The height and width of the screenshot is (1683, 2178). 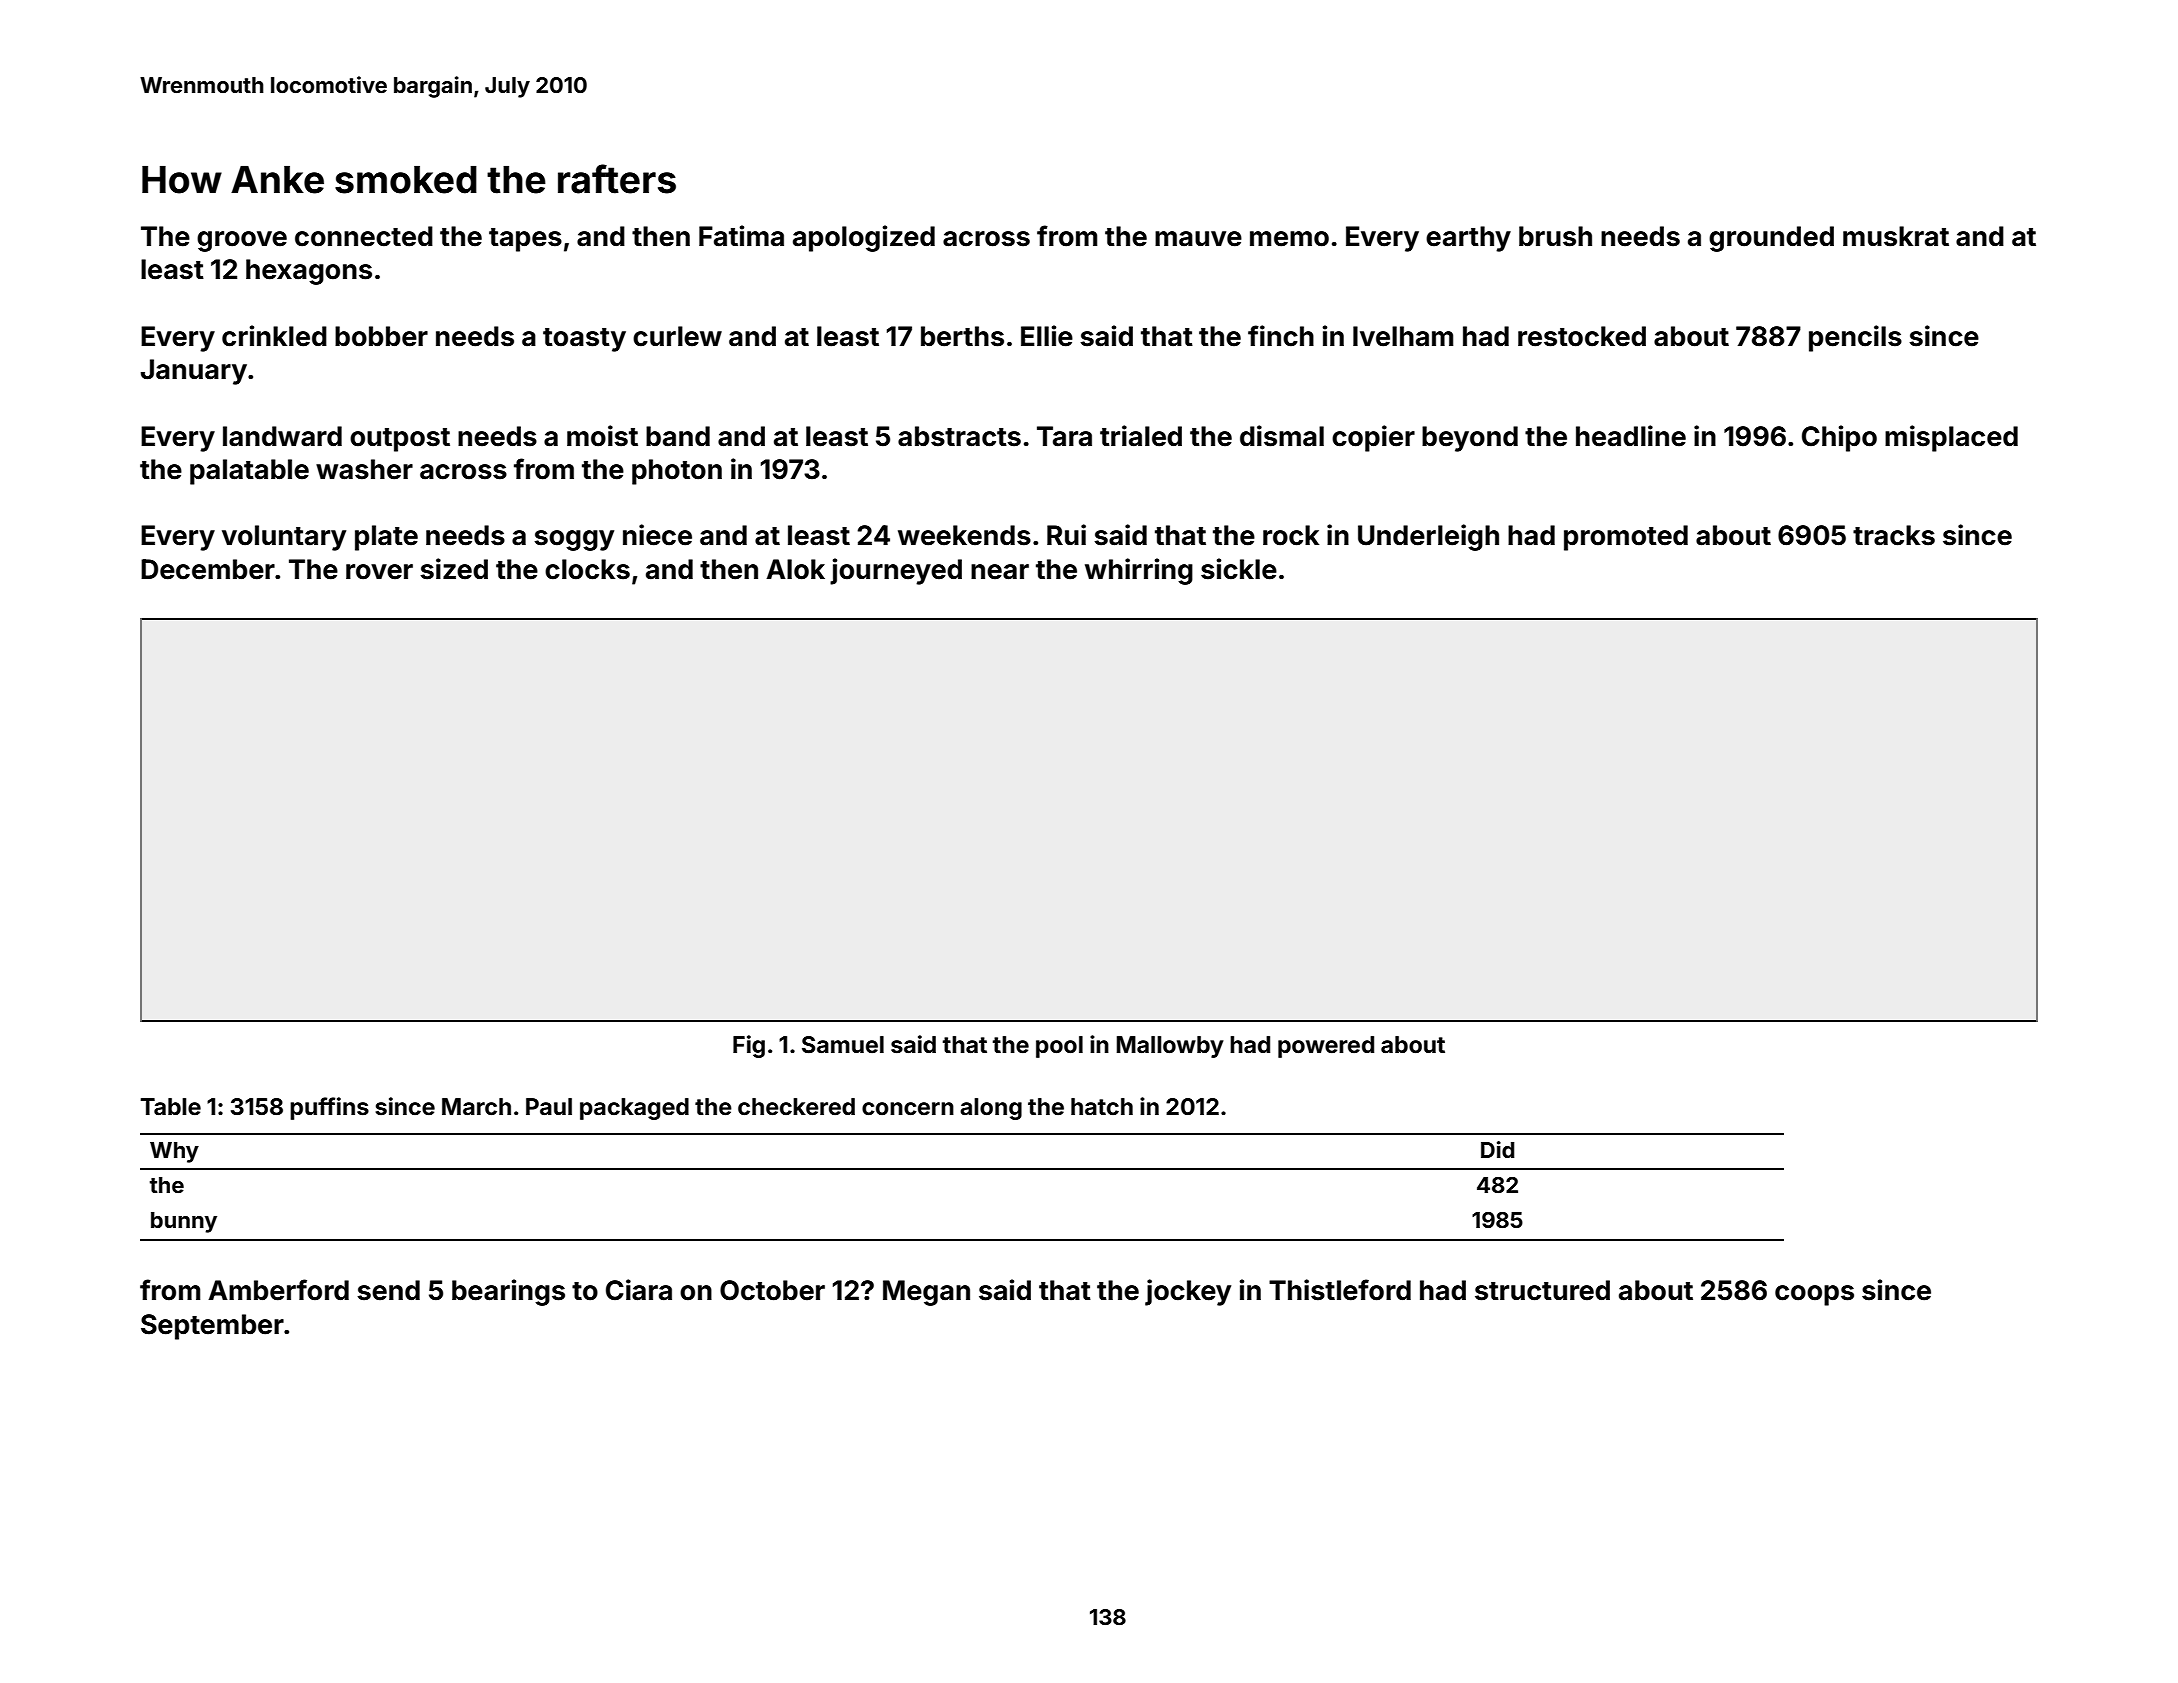 What do you see at coordinates (309, 272) in the screenshot?
I see `hexagons` at bounding box center [309, 272].
